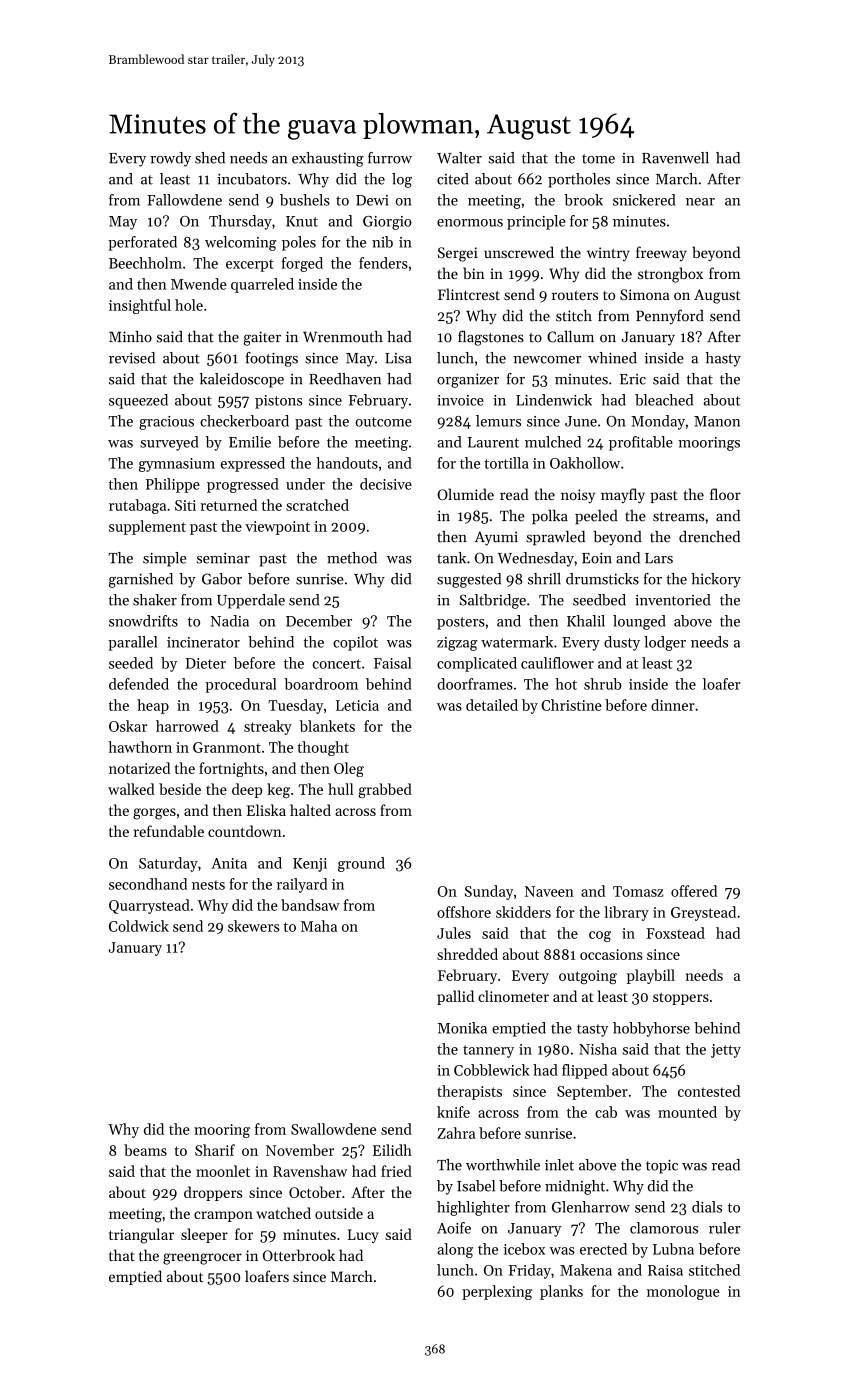 This screenshot has height=1400, width=849. Describe the element at coordinates (363, 1236) in the screenshot. I see `Lucy` at that location.
